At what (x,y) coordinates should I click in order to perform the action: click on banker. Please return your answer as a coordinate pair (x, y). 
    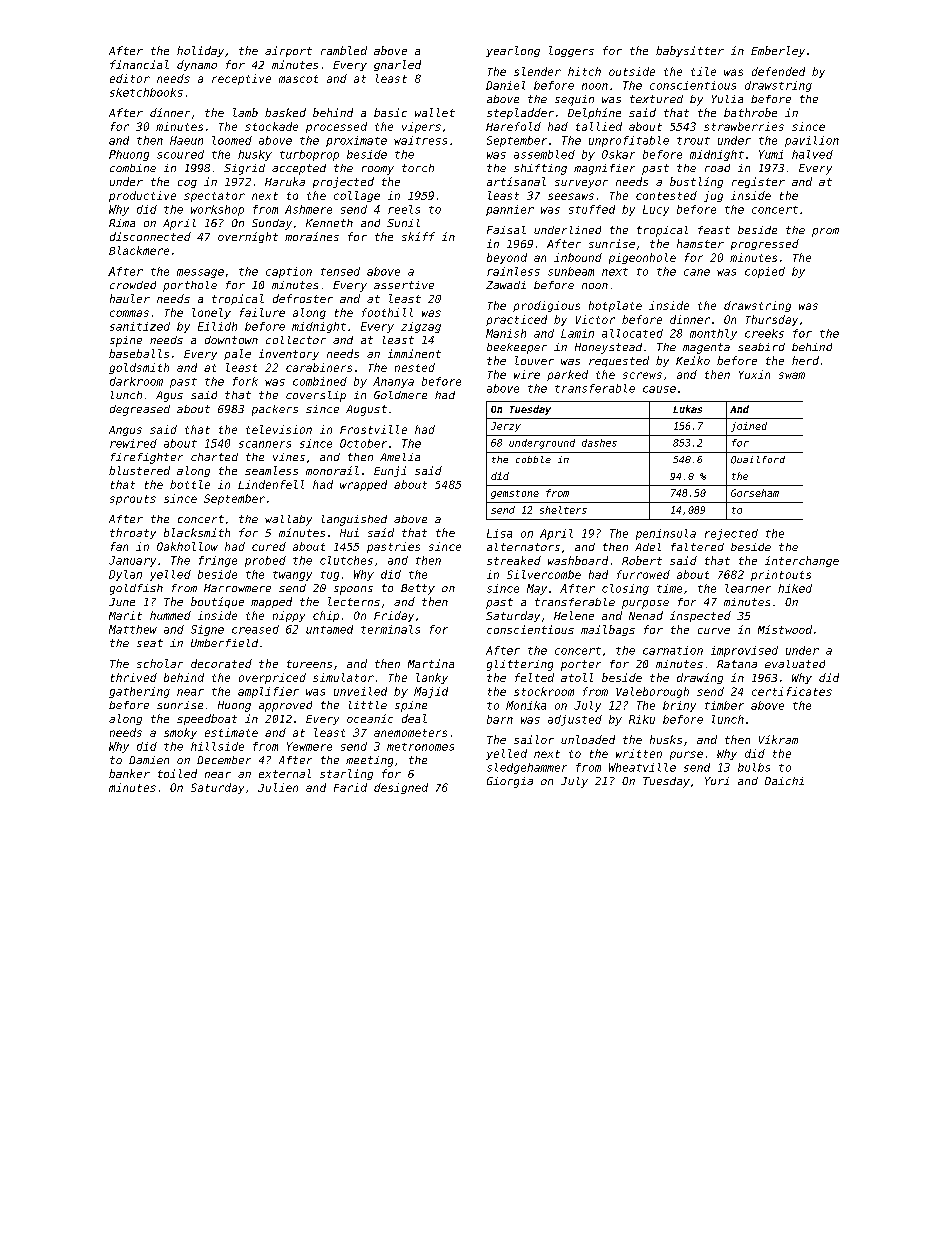
    Looking at the image, I should click on (129, 773).
